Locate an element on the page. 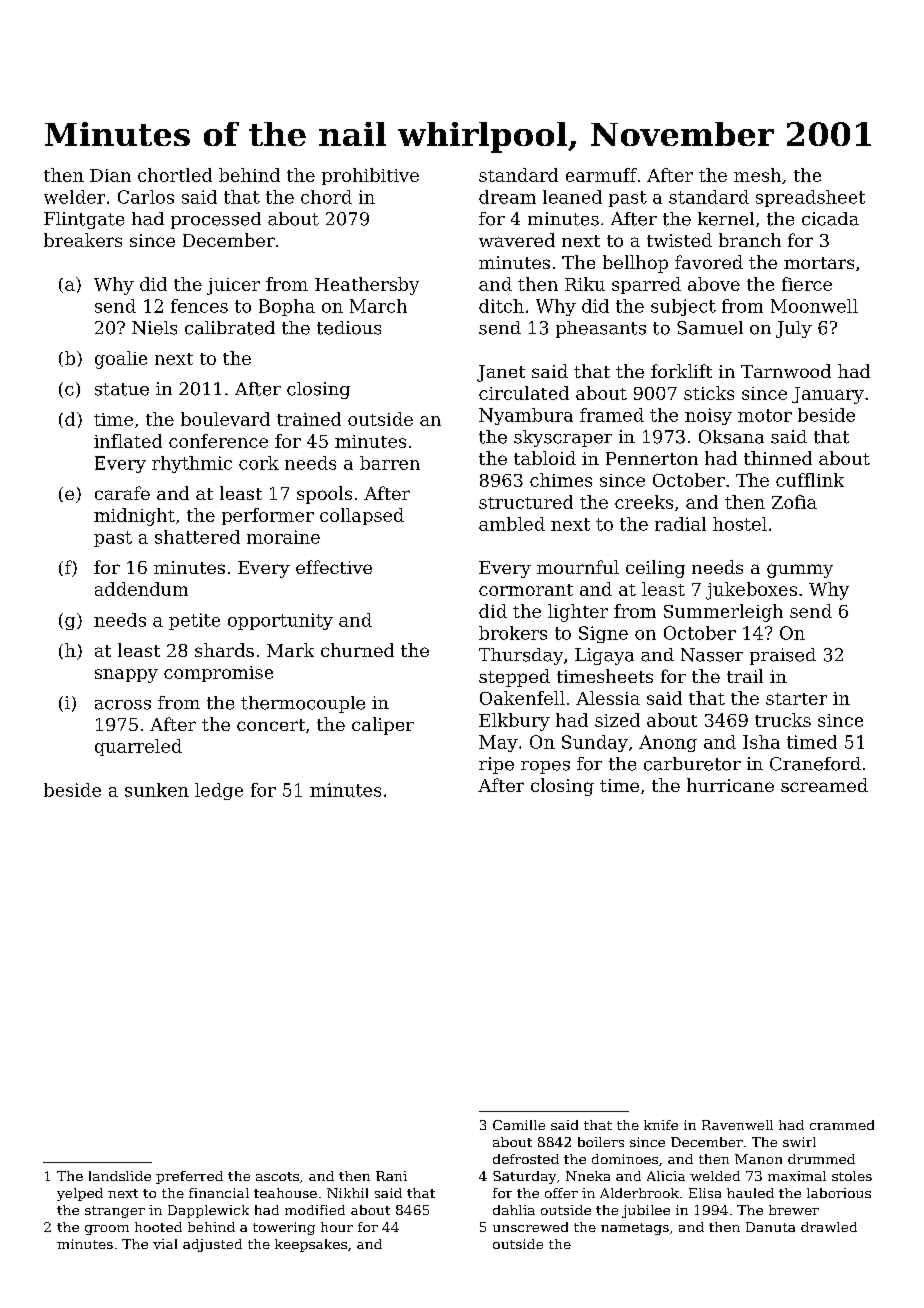 The width and height of the page is (924, 1308). goalie is located at coordinates (121, 360).
